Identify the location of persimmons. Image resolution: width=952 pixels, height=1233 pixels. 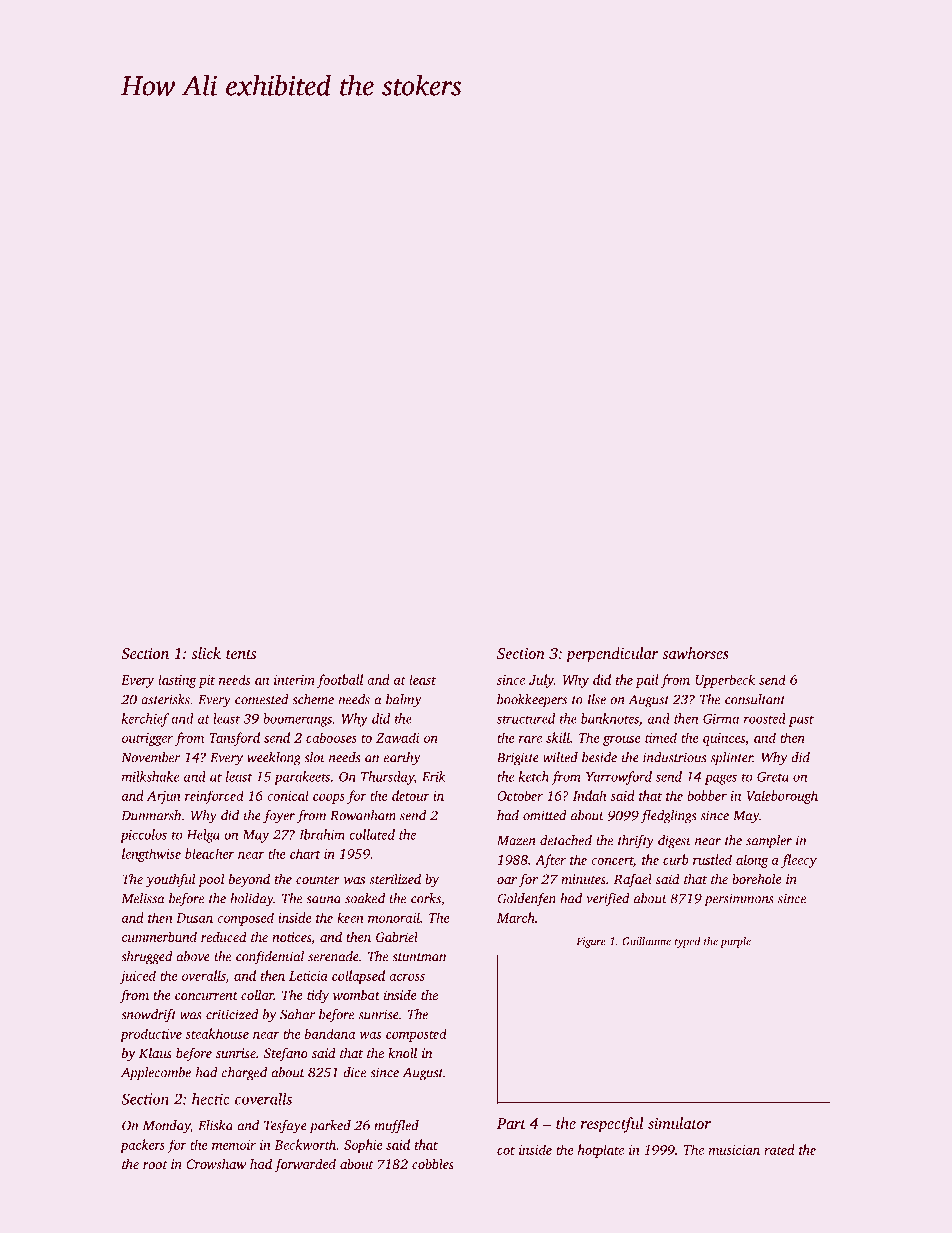
(739, 900).
